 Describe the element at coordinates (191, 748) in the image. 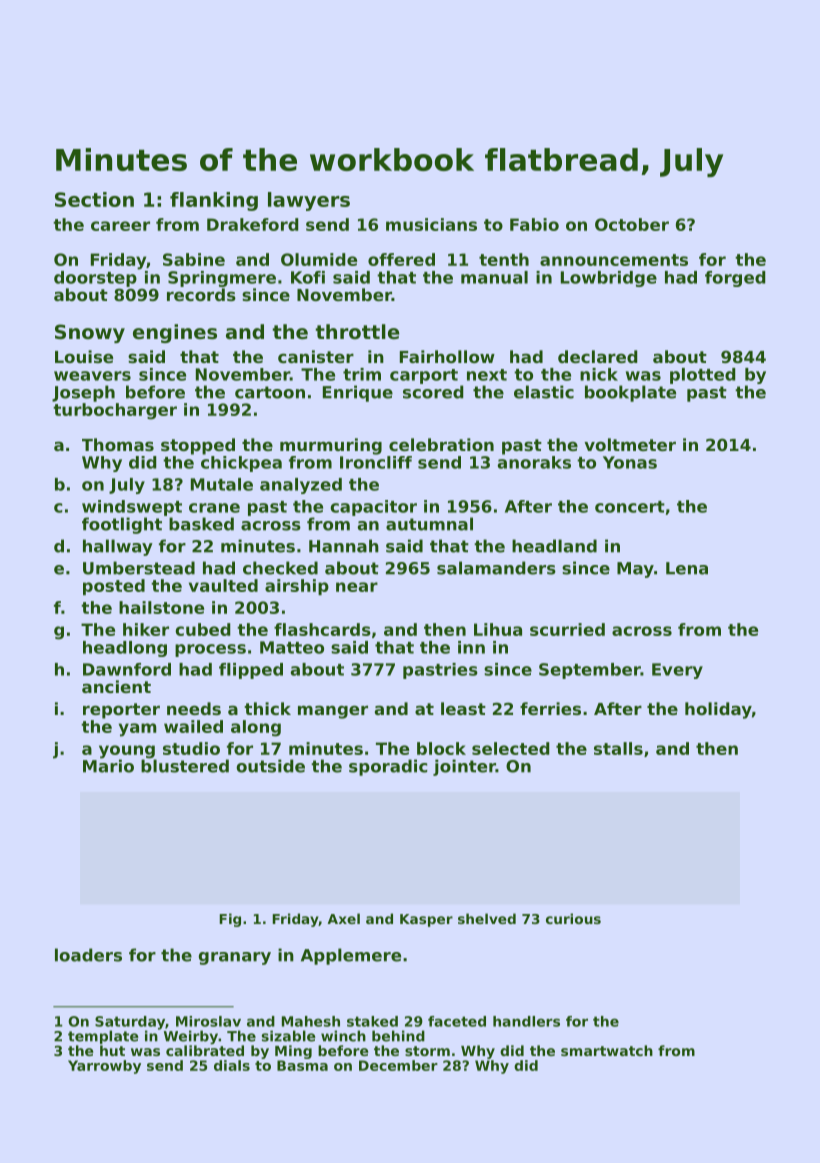

I see `studio` at that location.
